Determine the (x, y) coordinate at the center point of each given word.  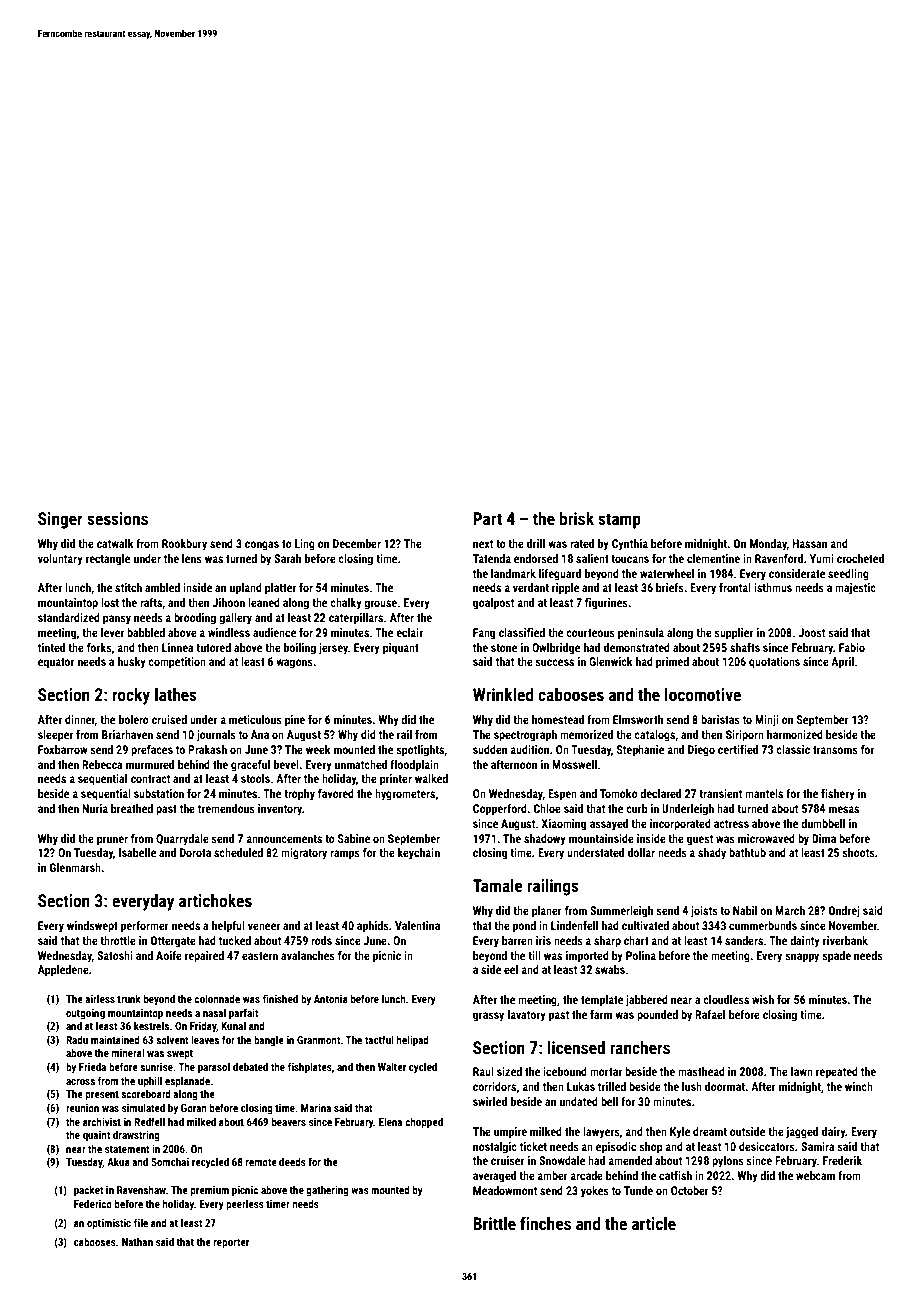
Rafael (710, 1014)
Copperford (500, 810)
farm (601, 1014)
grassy (488, 1017)
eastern (260, 956)
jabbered (646, 1001)
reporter (231, 1243)
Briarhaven (127, 734)
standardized (69, 617)
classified (522, 632)
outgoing (85, 1014)
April (842, 663)
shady (712, 854)
